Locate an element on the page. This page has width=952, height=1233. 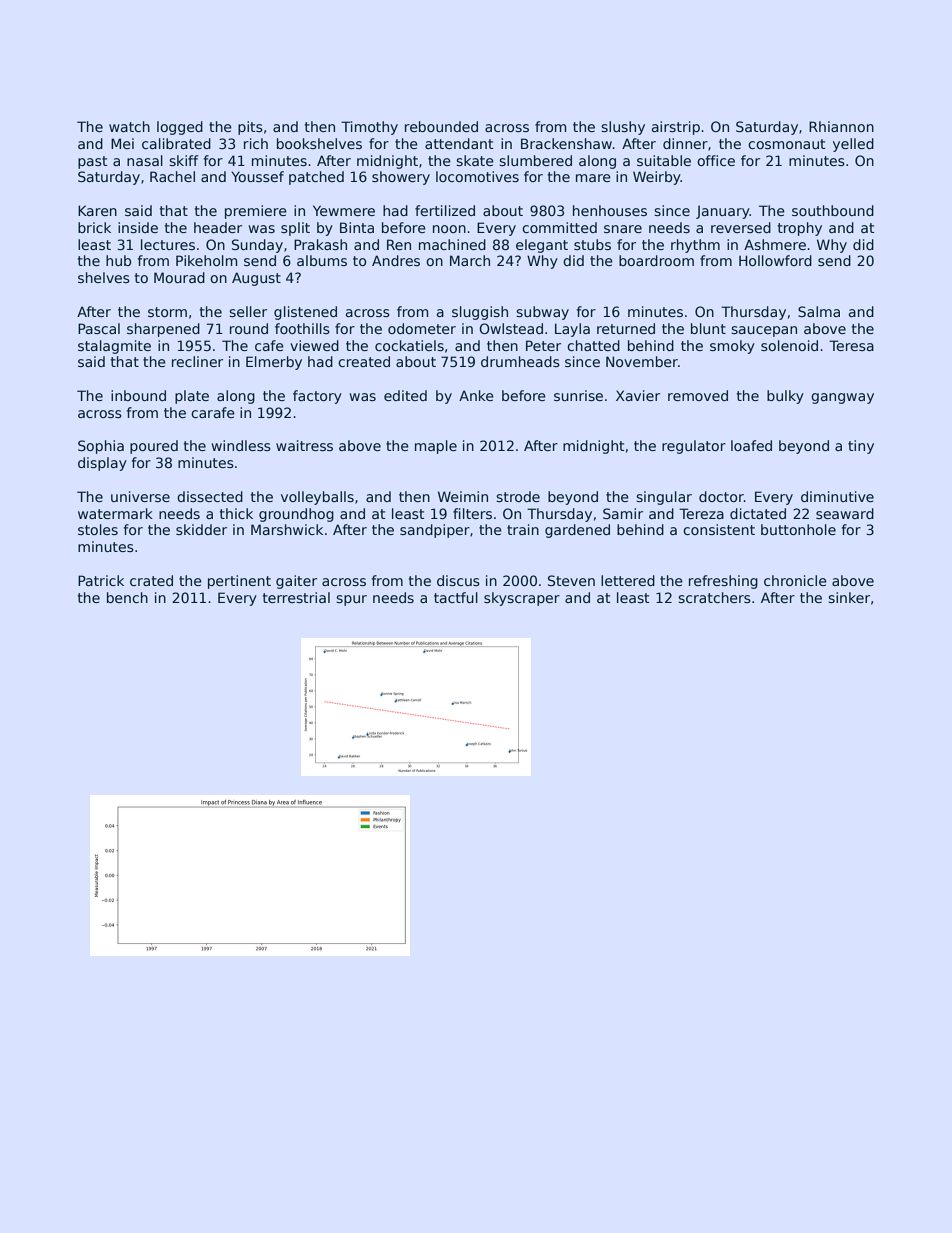
Mourad is located at coordinates (179, 277).
